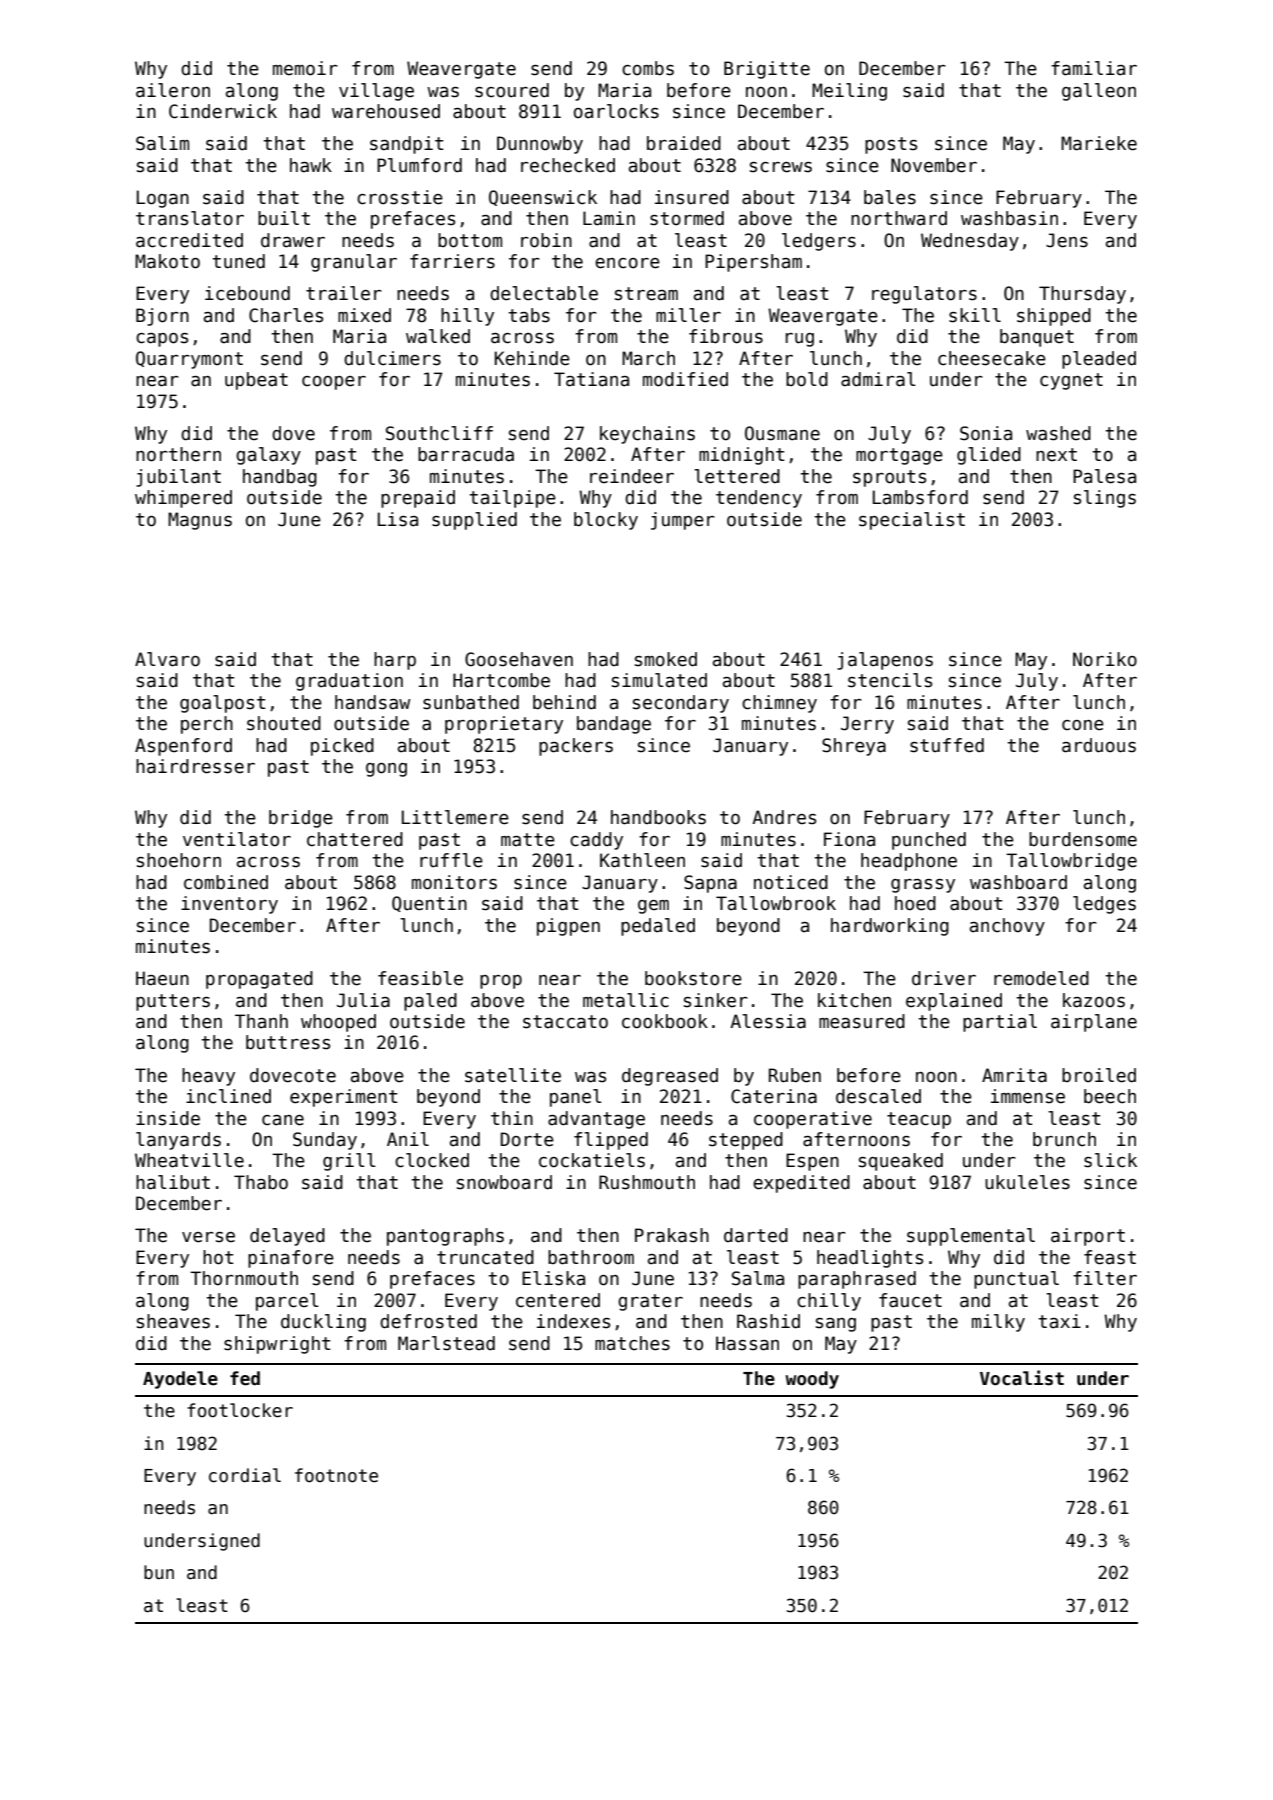  Describe the element at coordinates (395, 661) in the image. I see `harp` at that location.
